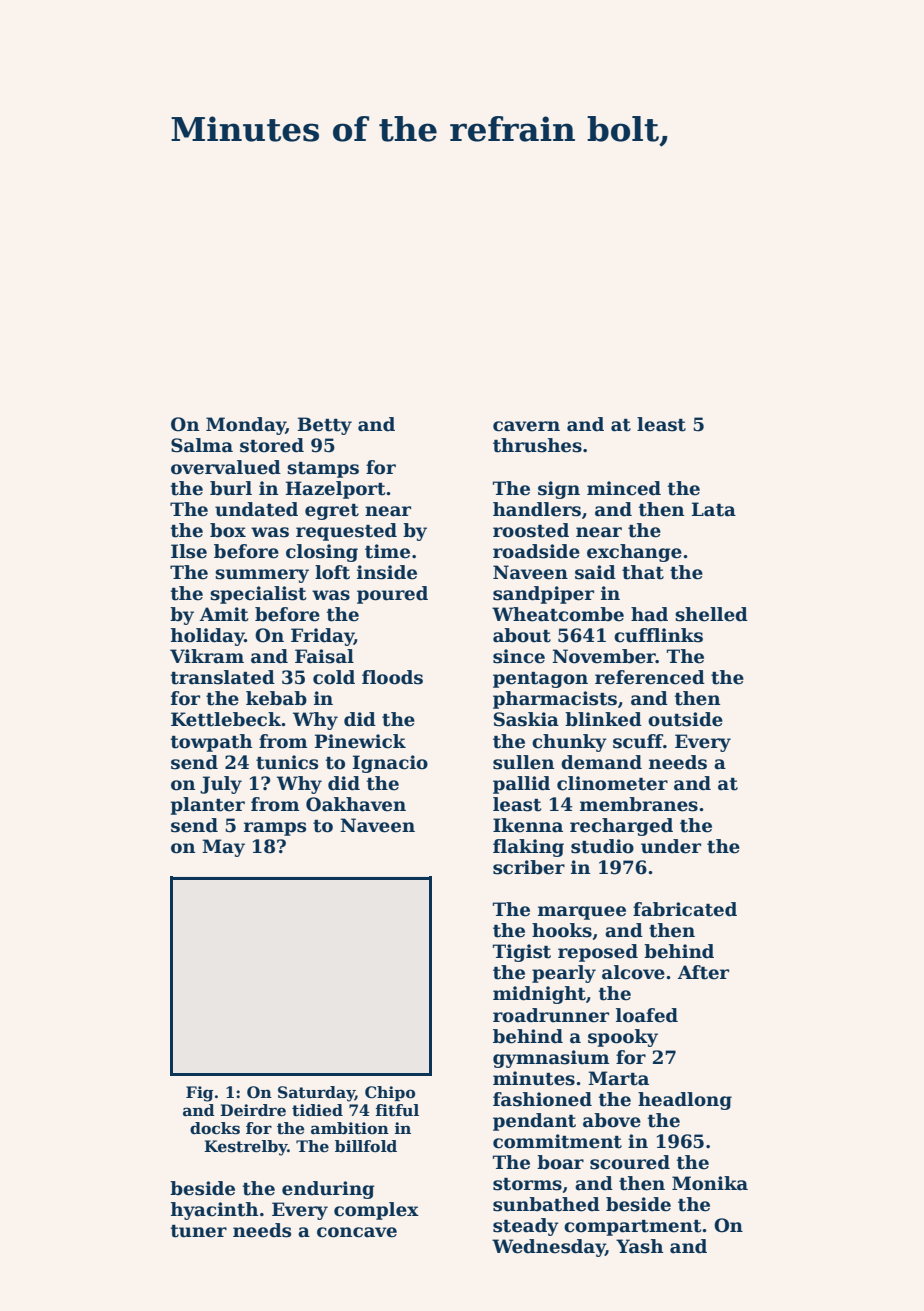  Describe the element at coordinates (548, 1248) in the document. I see `Wednesday` at that location.
